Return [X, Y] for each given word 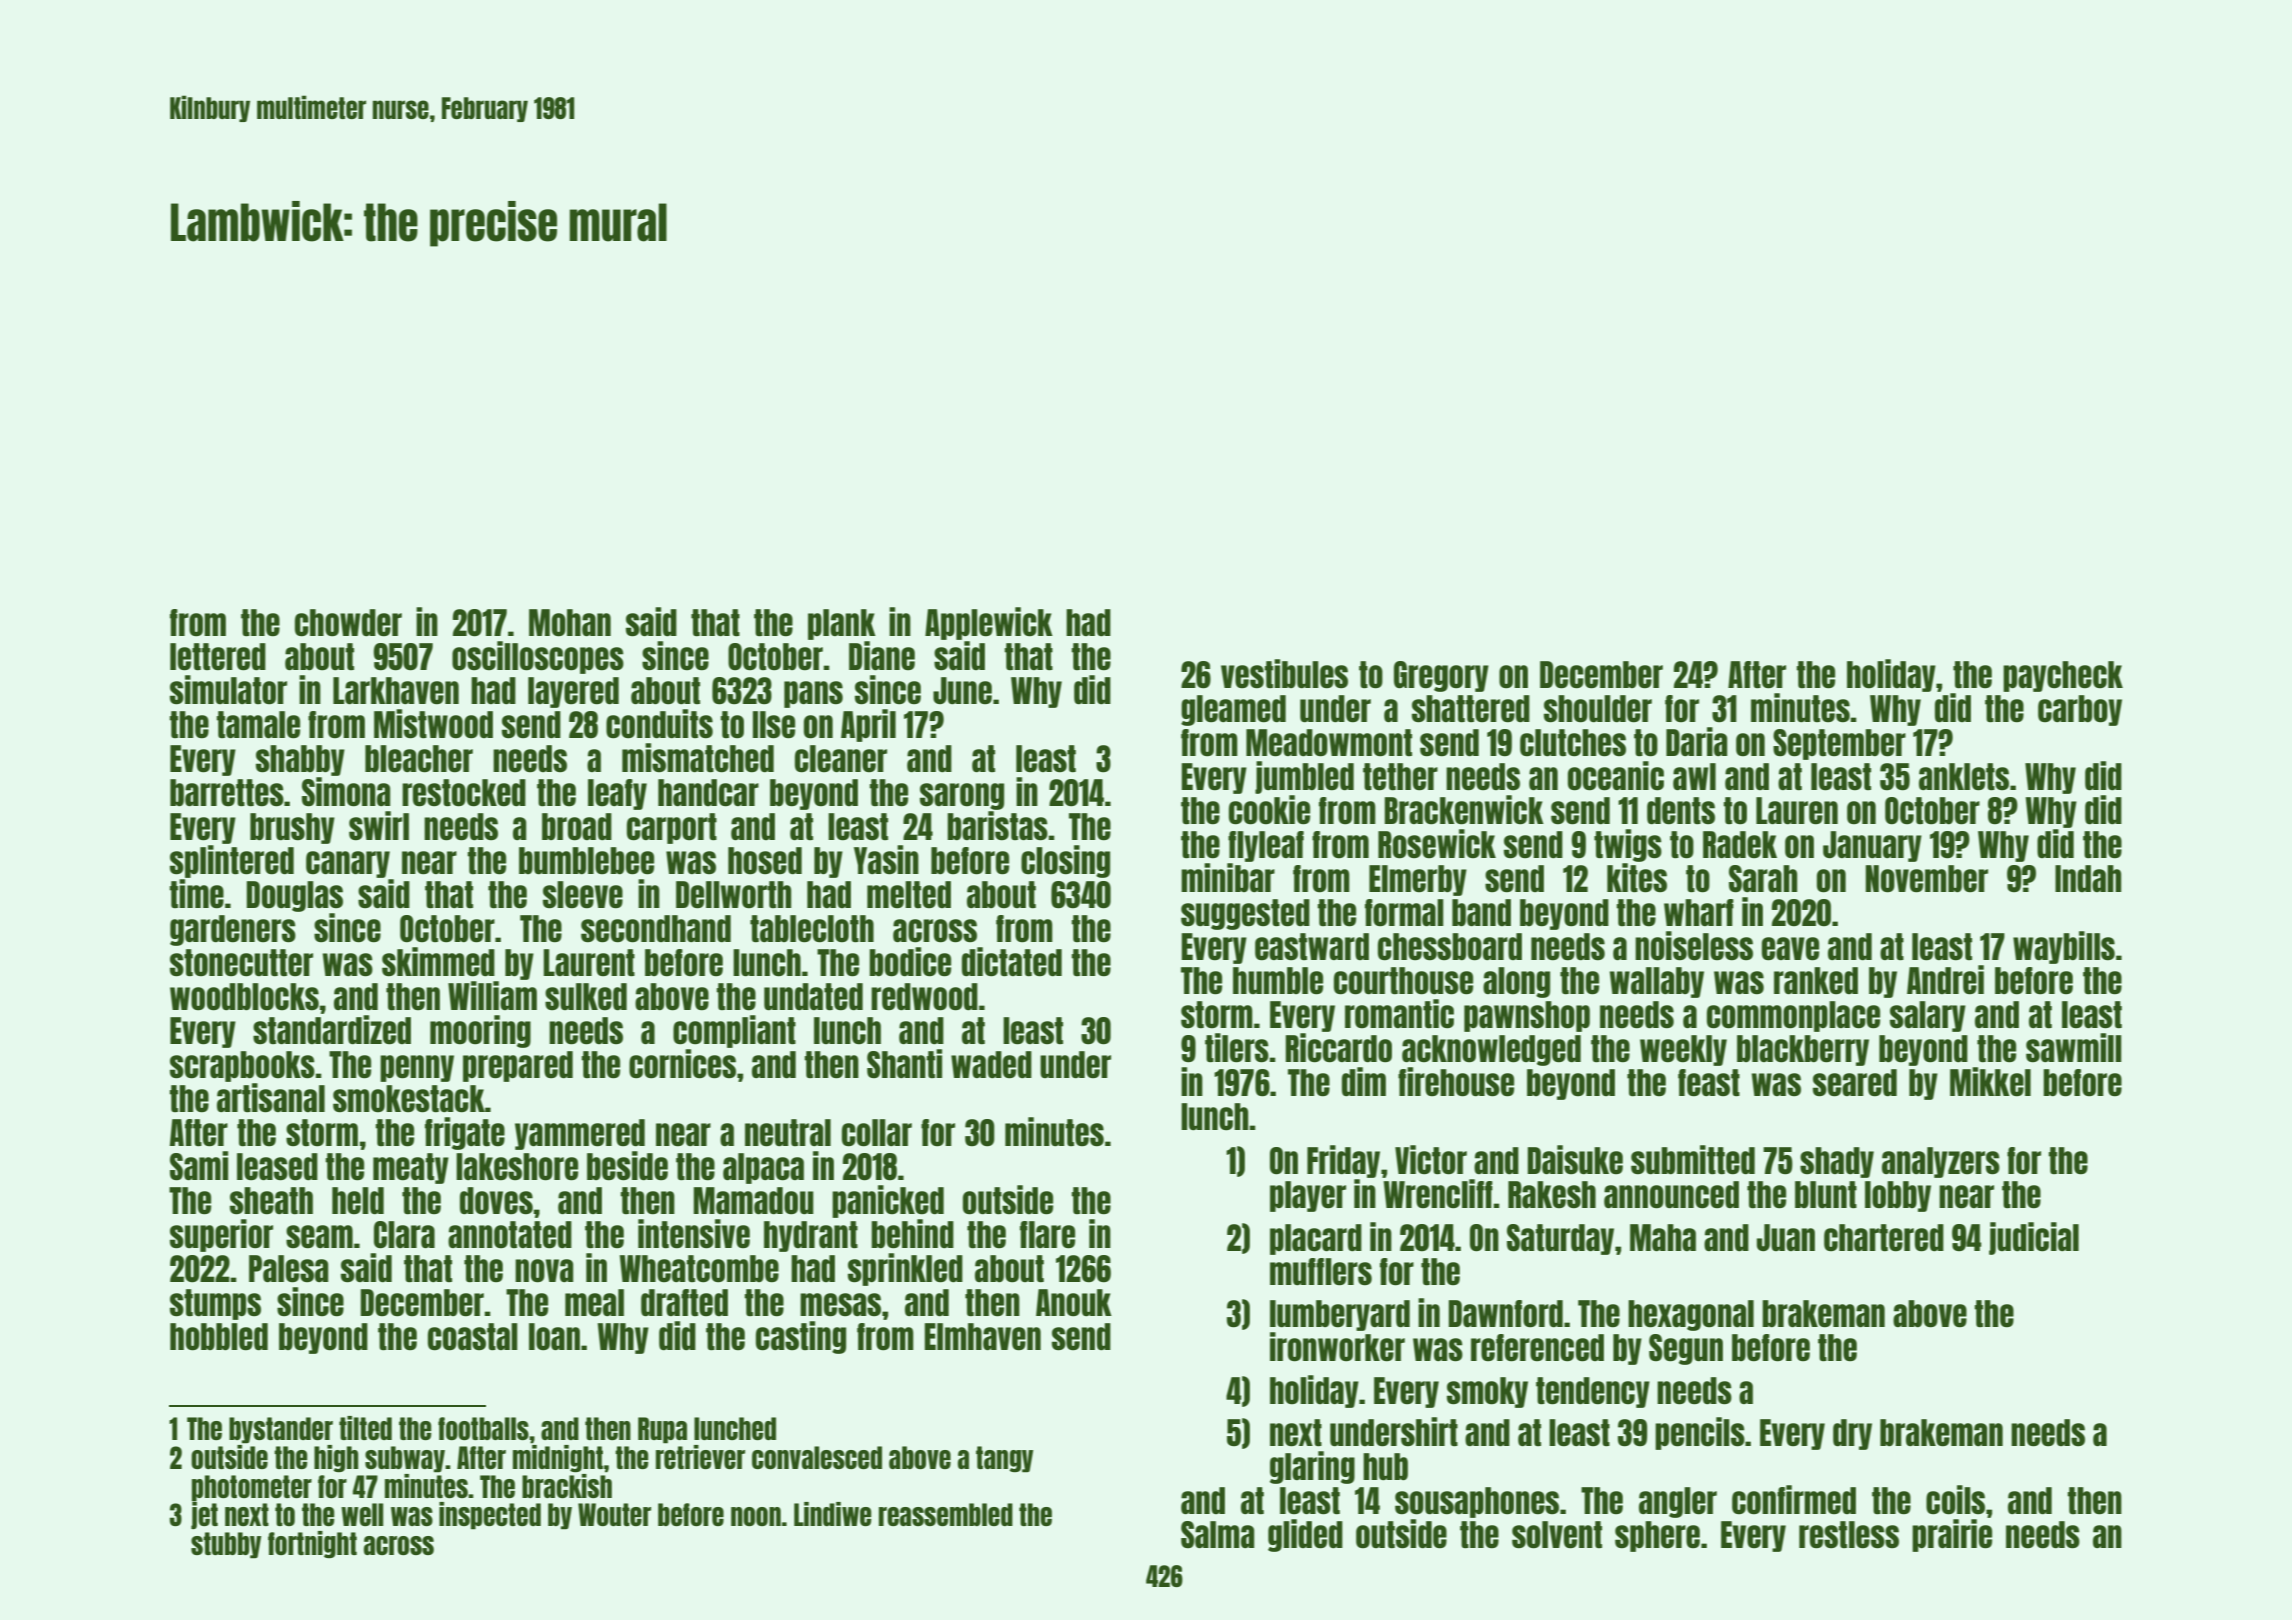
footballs [483, 1428]
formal [1404, 913]
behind [912, 1234]
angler [1678, 1502]
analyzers [1941, 1162]
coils [1955, 1500]
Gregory [1441, 676]
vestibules [1284, 673]
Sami [199, 1166]
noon [756, 1516]
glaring [1312, 1467]
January [1872, 846]
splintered [232, 861]
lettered [218, 657]
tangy [1004, 1459]
